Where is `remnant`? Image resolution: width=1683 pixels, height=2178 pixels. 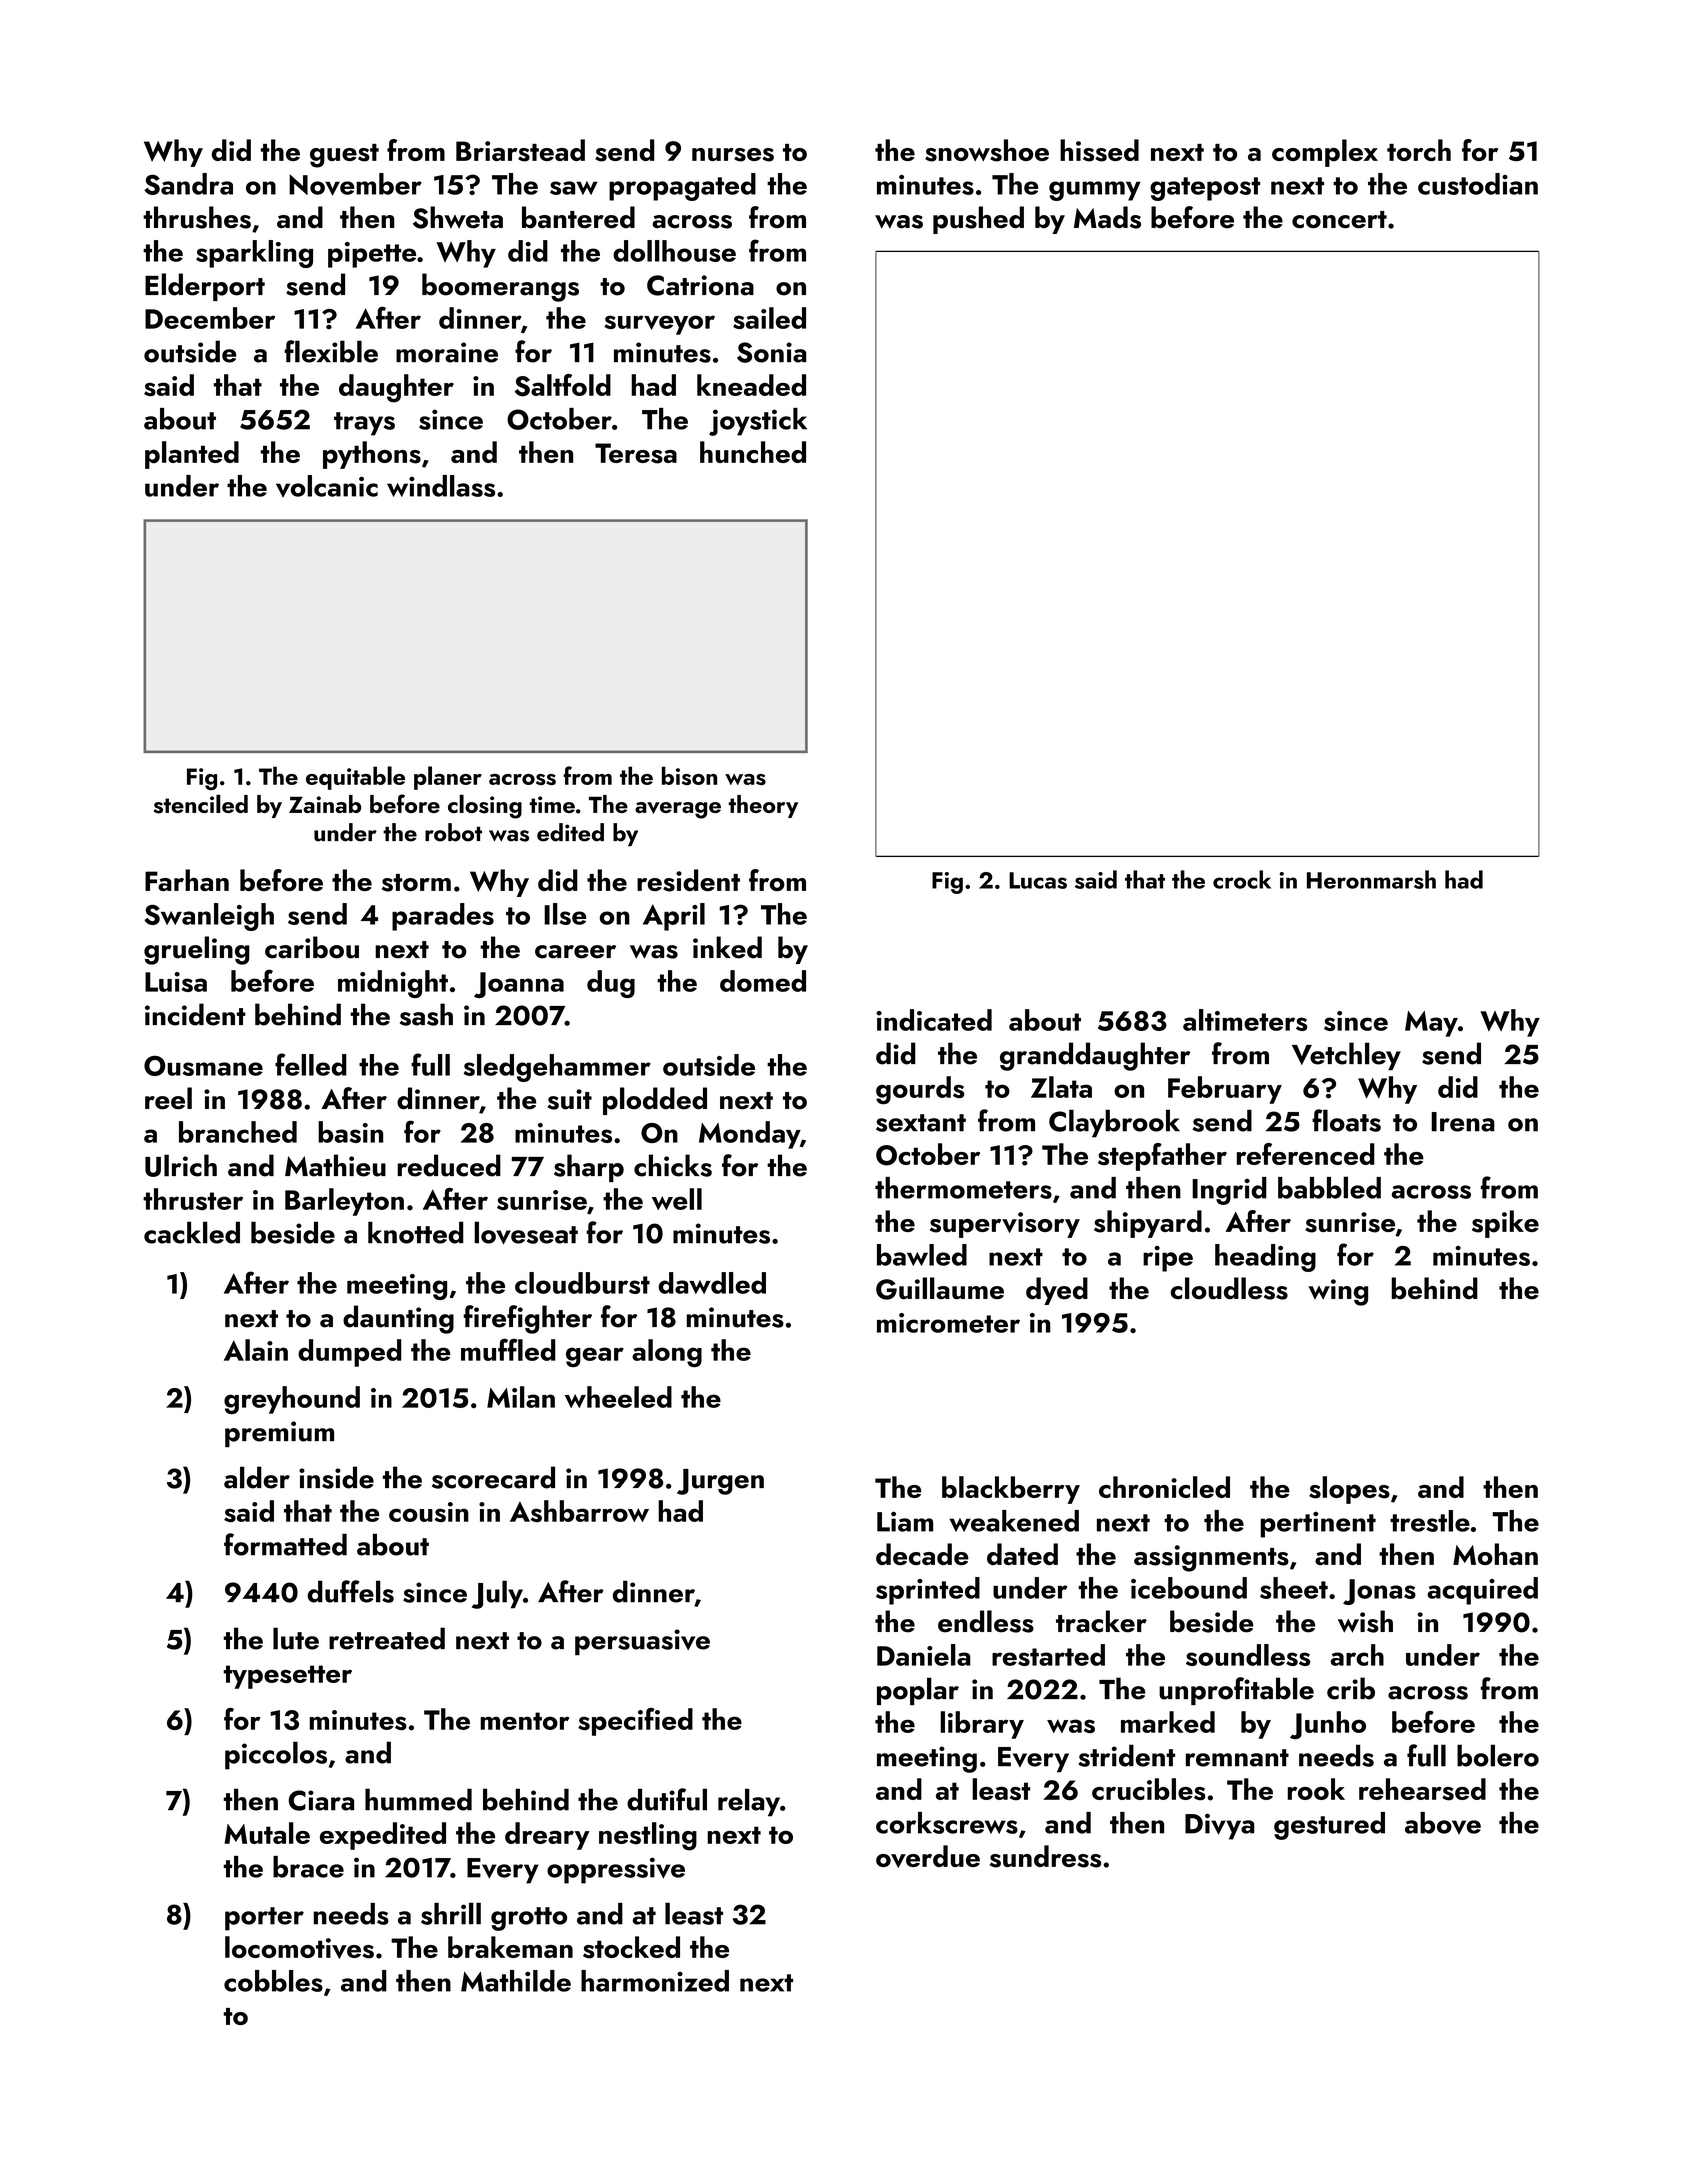
remnant is located at coordinates (1237, 1758).
